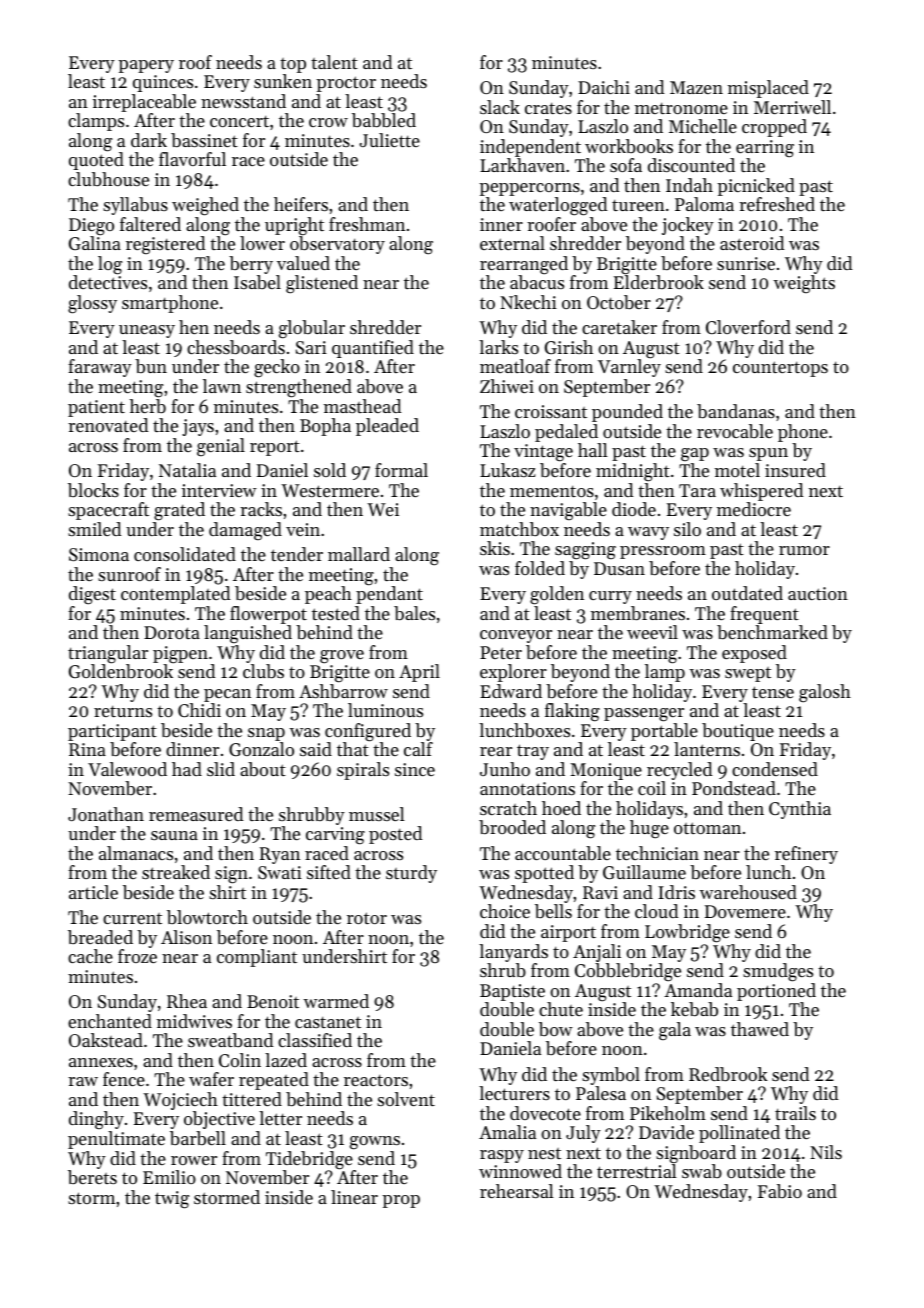 This image has width=924, height=1308. What do you see at coordinates (375, 1143) in the image?
I see `gowns` at bounding box center [375, 1143].
